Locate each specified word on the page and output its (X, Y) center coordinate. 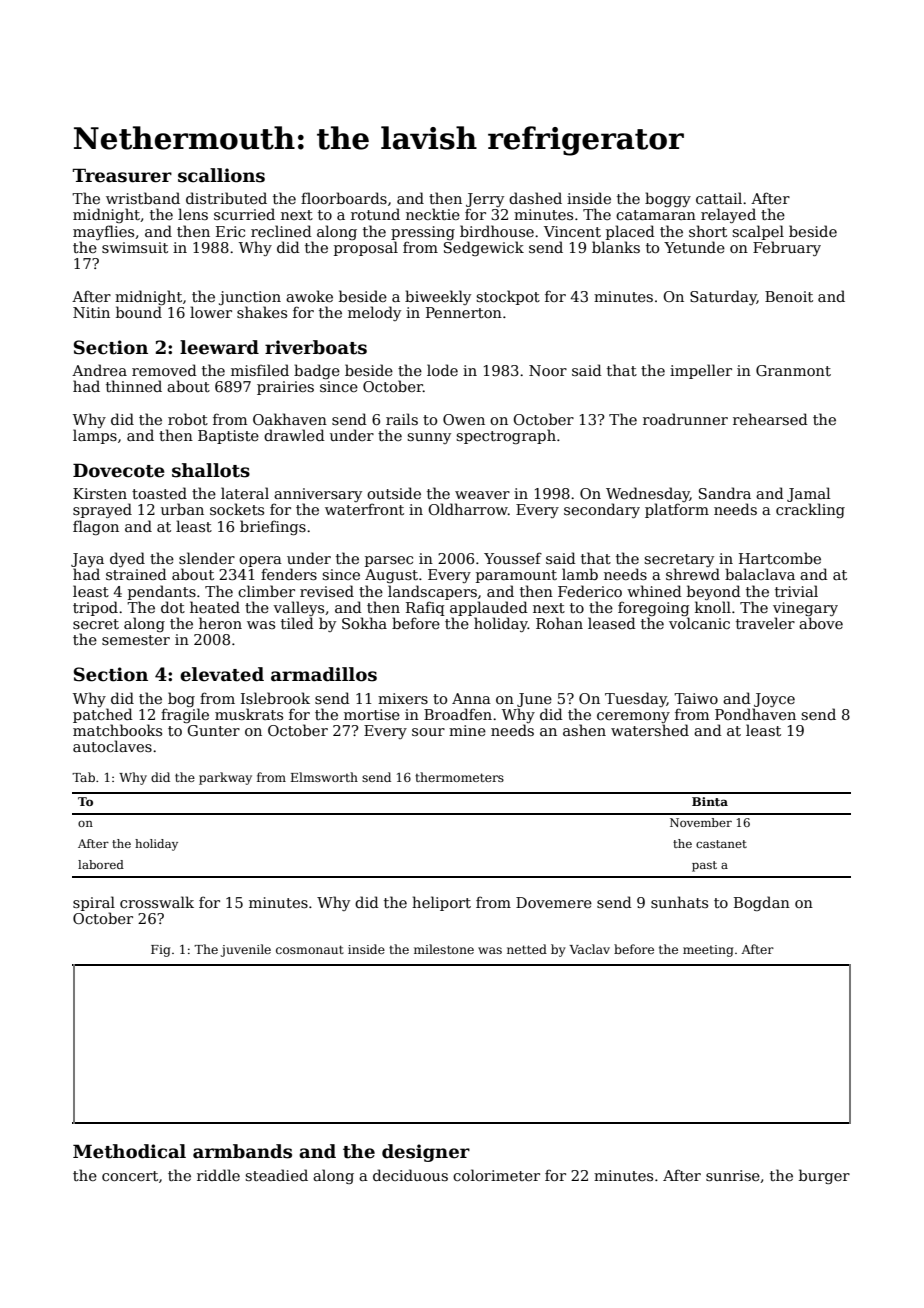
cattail (719, 198)
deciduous (410, 1175)
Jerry (485, 200)
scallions (221, 175)
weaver (482, 495)
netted (527, 949)
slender (207, 558)
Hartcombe (780, 558)
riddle (218, 1175)
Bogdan (762, 903)
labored (101, 864)
